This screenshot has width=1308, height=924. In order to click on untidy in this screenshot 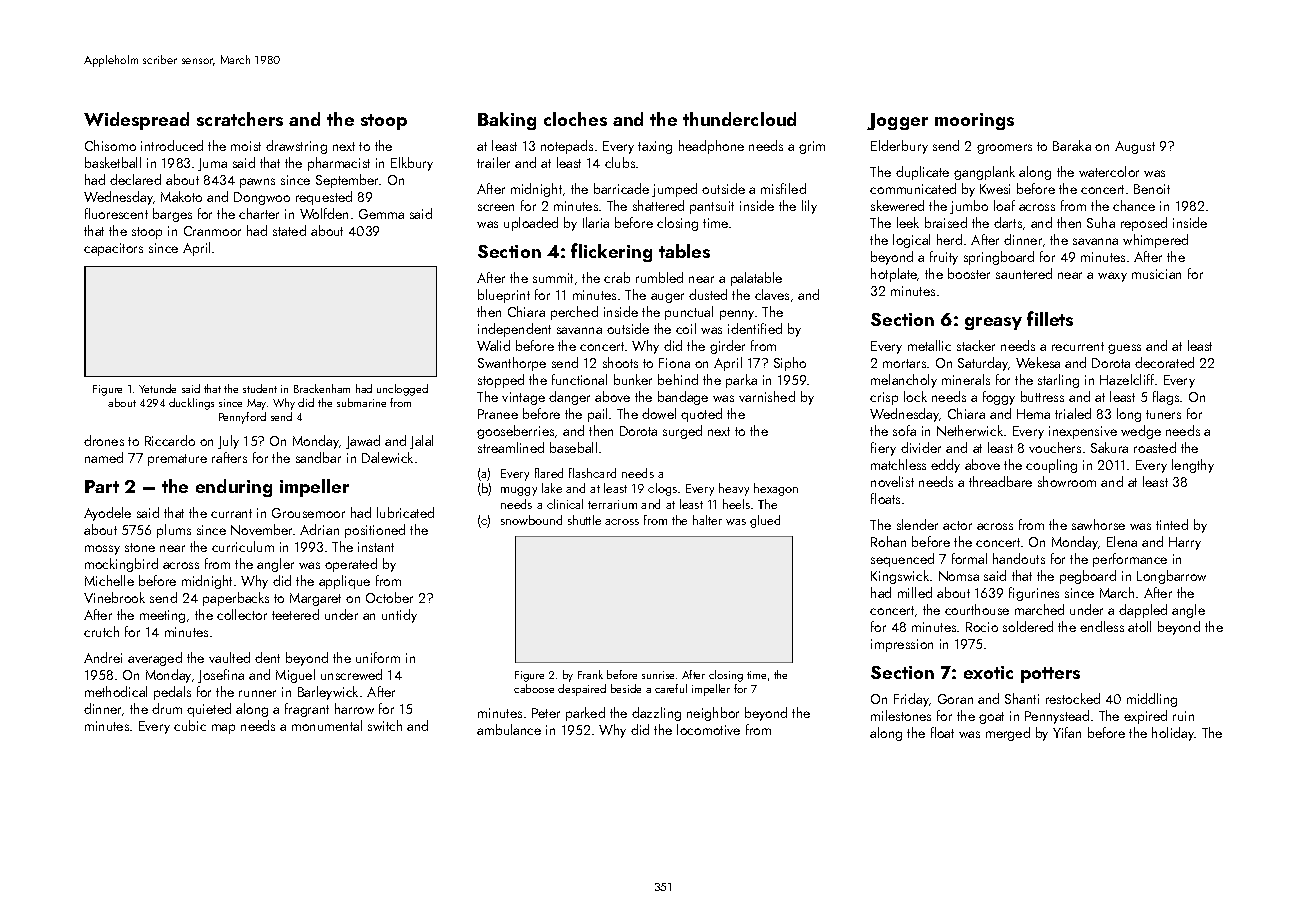, I will do `click(399, 616)`.
